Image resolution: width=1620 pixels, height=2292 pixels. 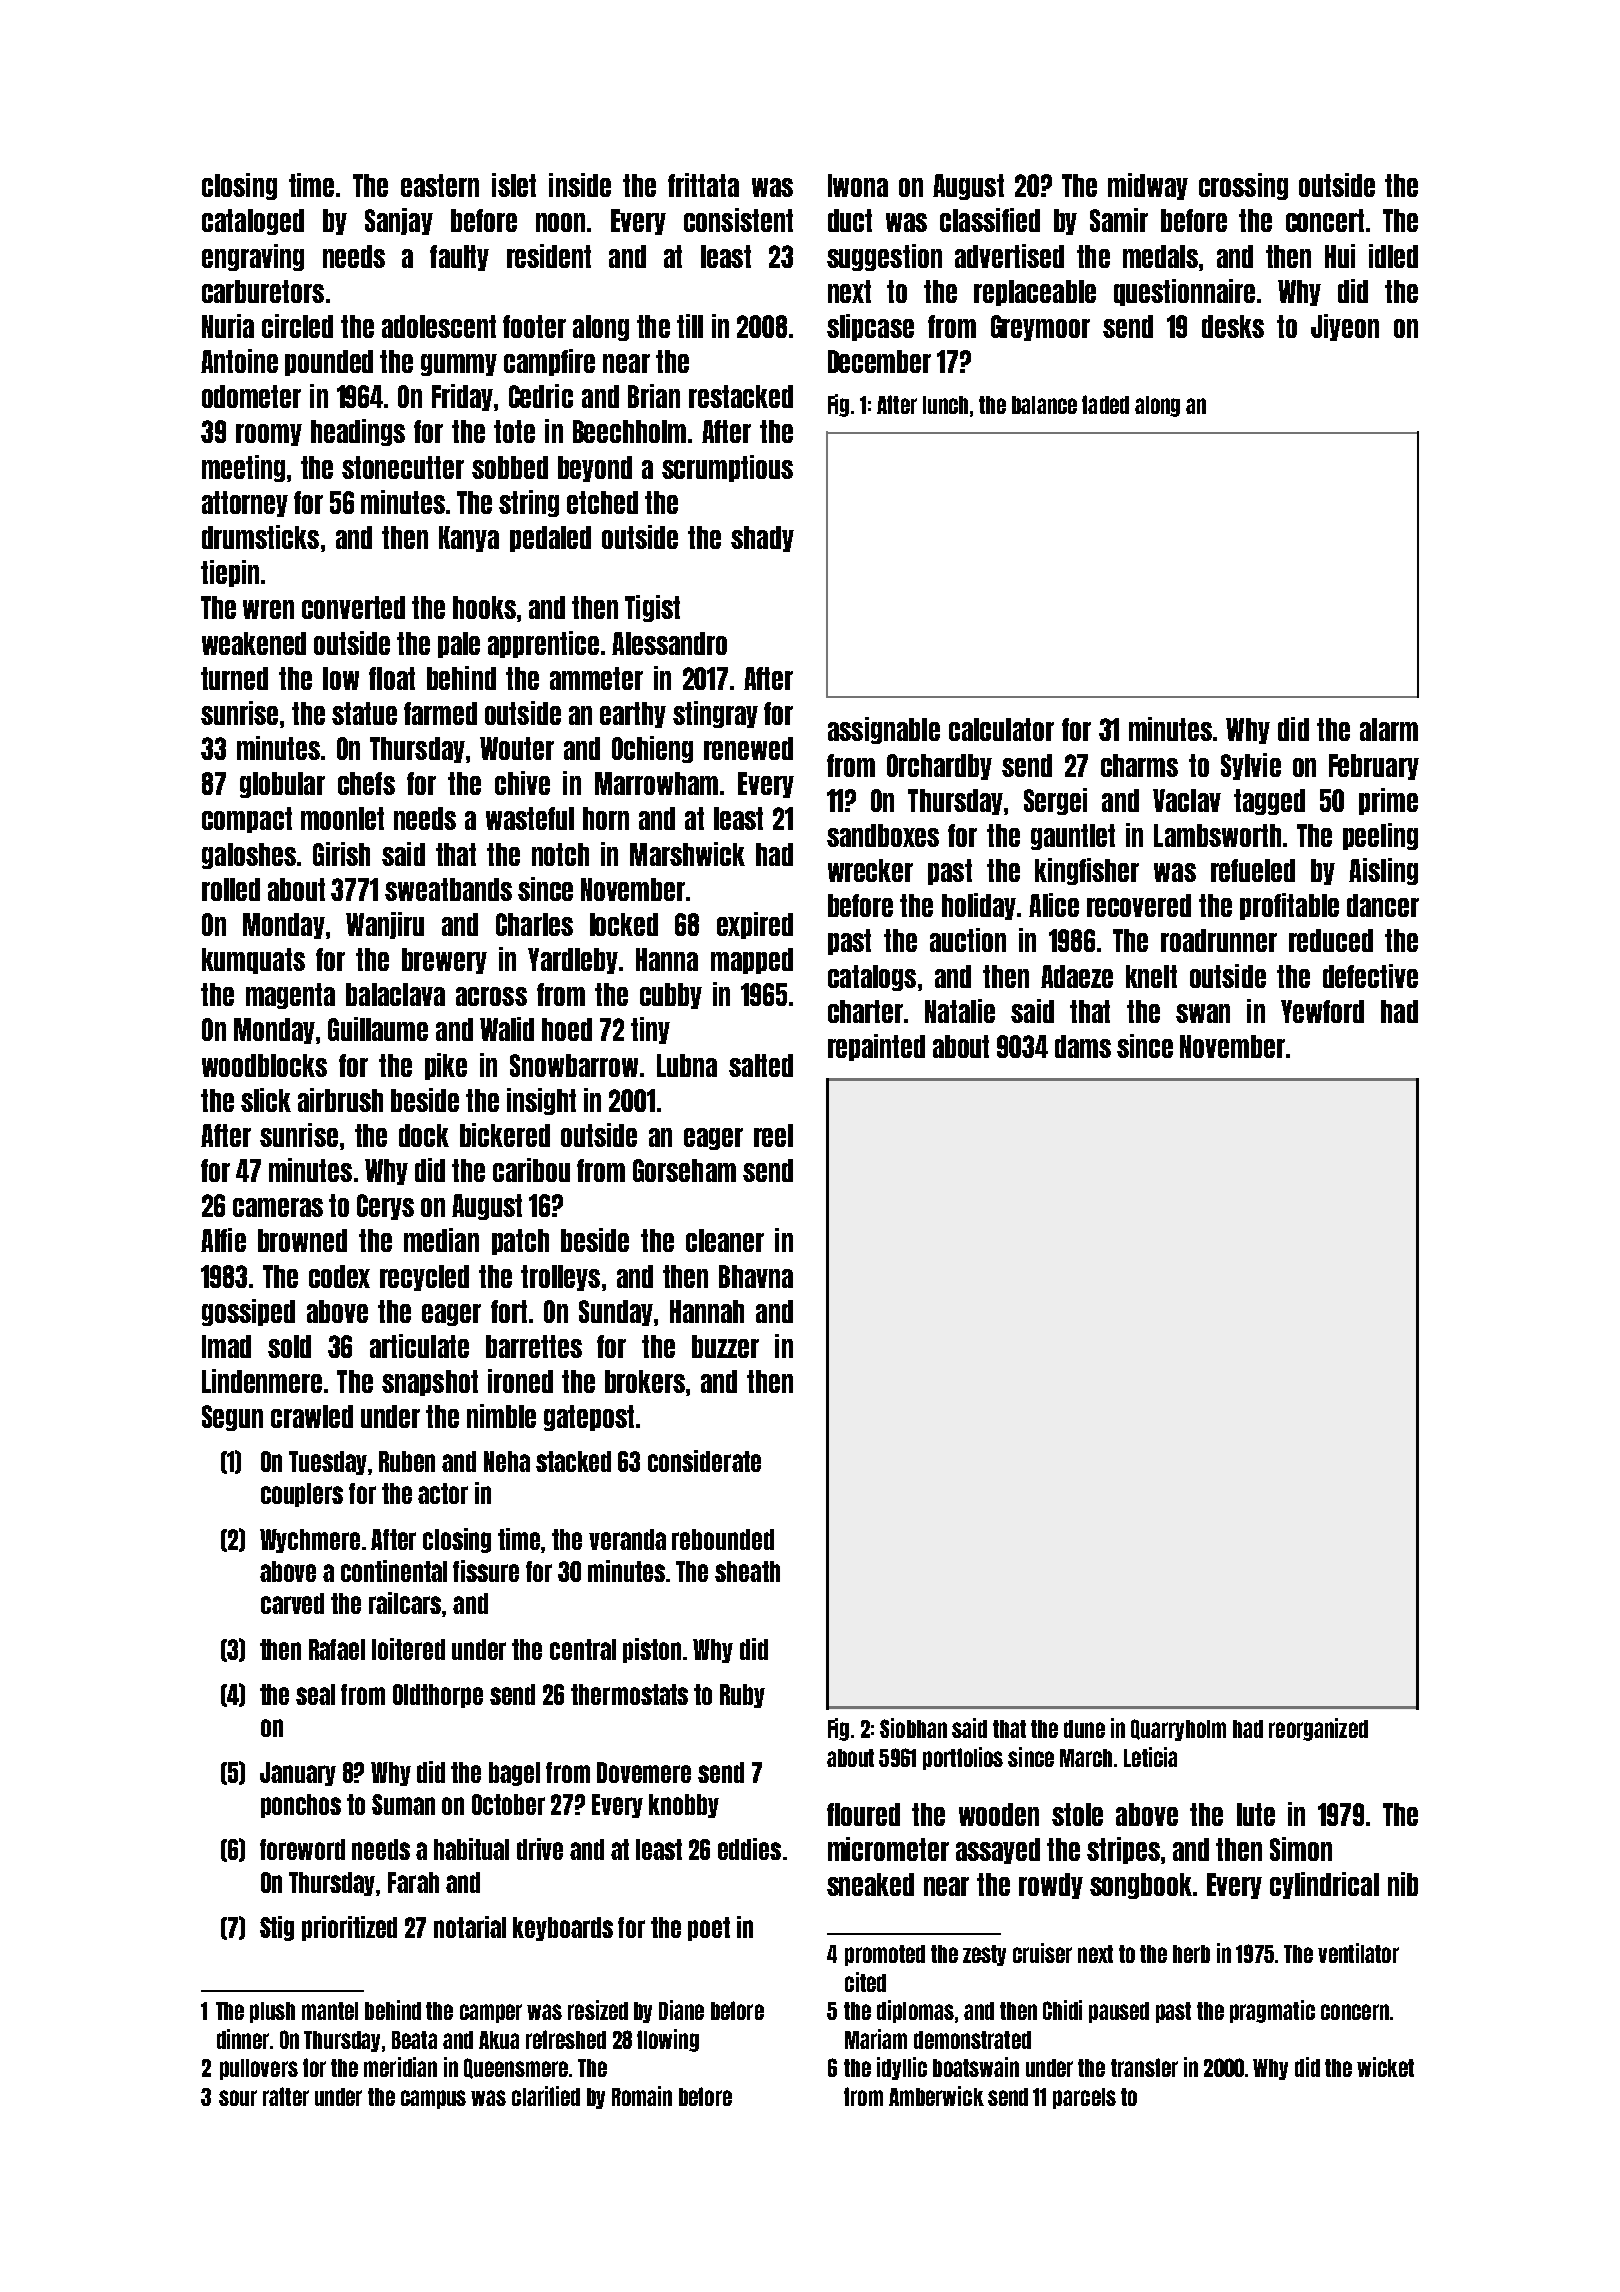 I want to click on Quarryholm, so click(x=1178, y=1730).
